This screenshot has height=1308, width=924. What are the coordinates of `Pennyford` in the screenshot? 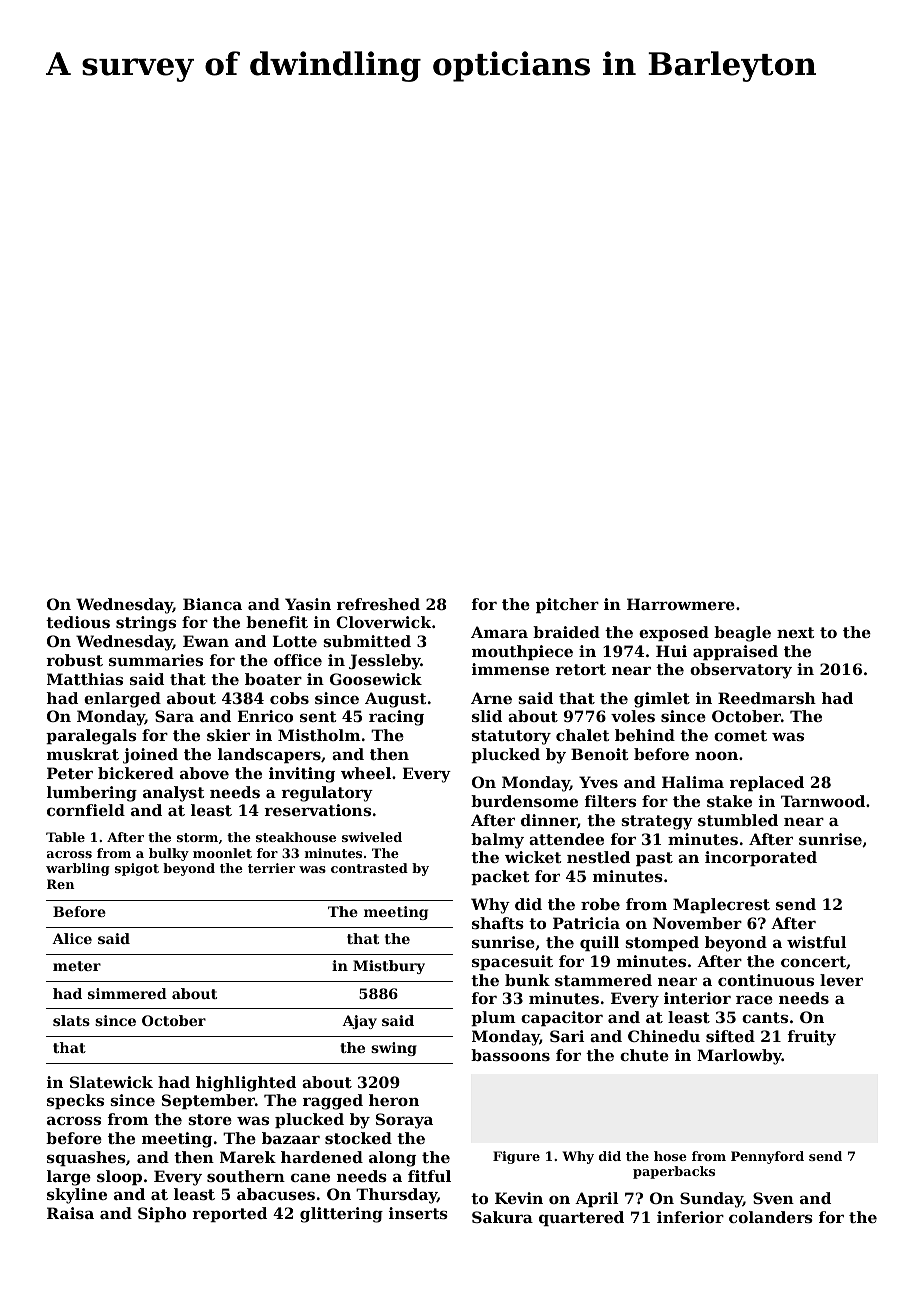 It's located at (767, 1157).
